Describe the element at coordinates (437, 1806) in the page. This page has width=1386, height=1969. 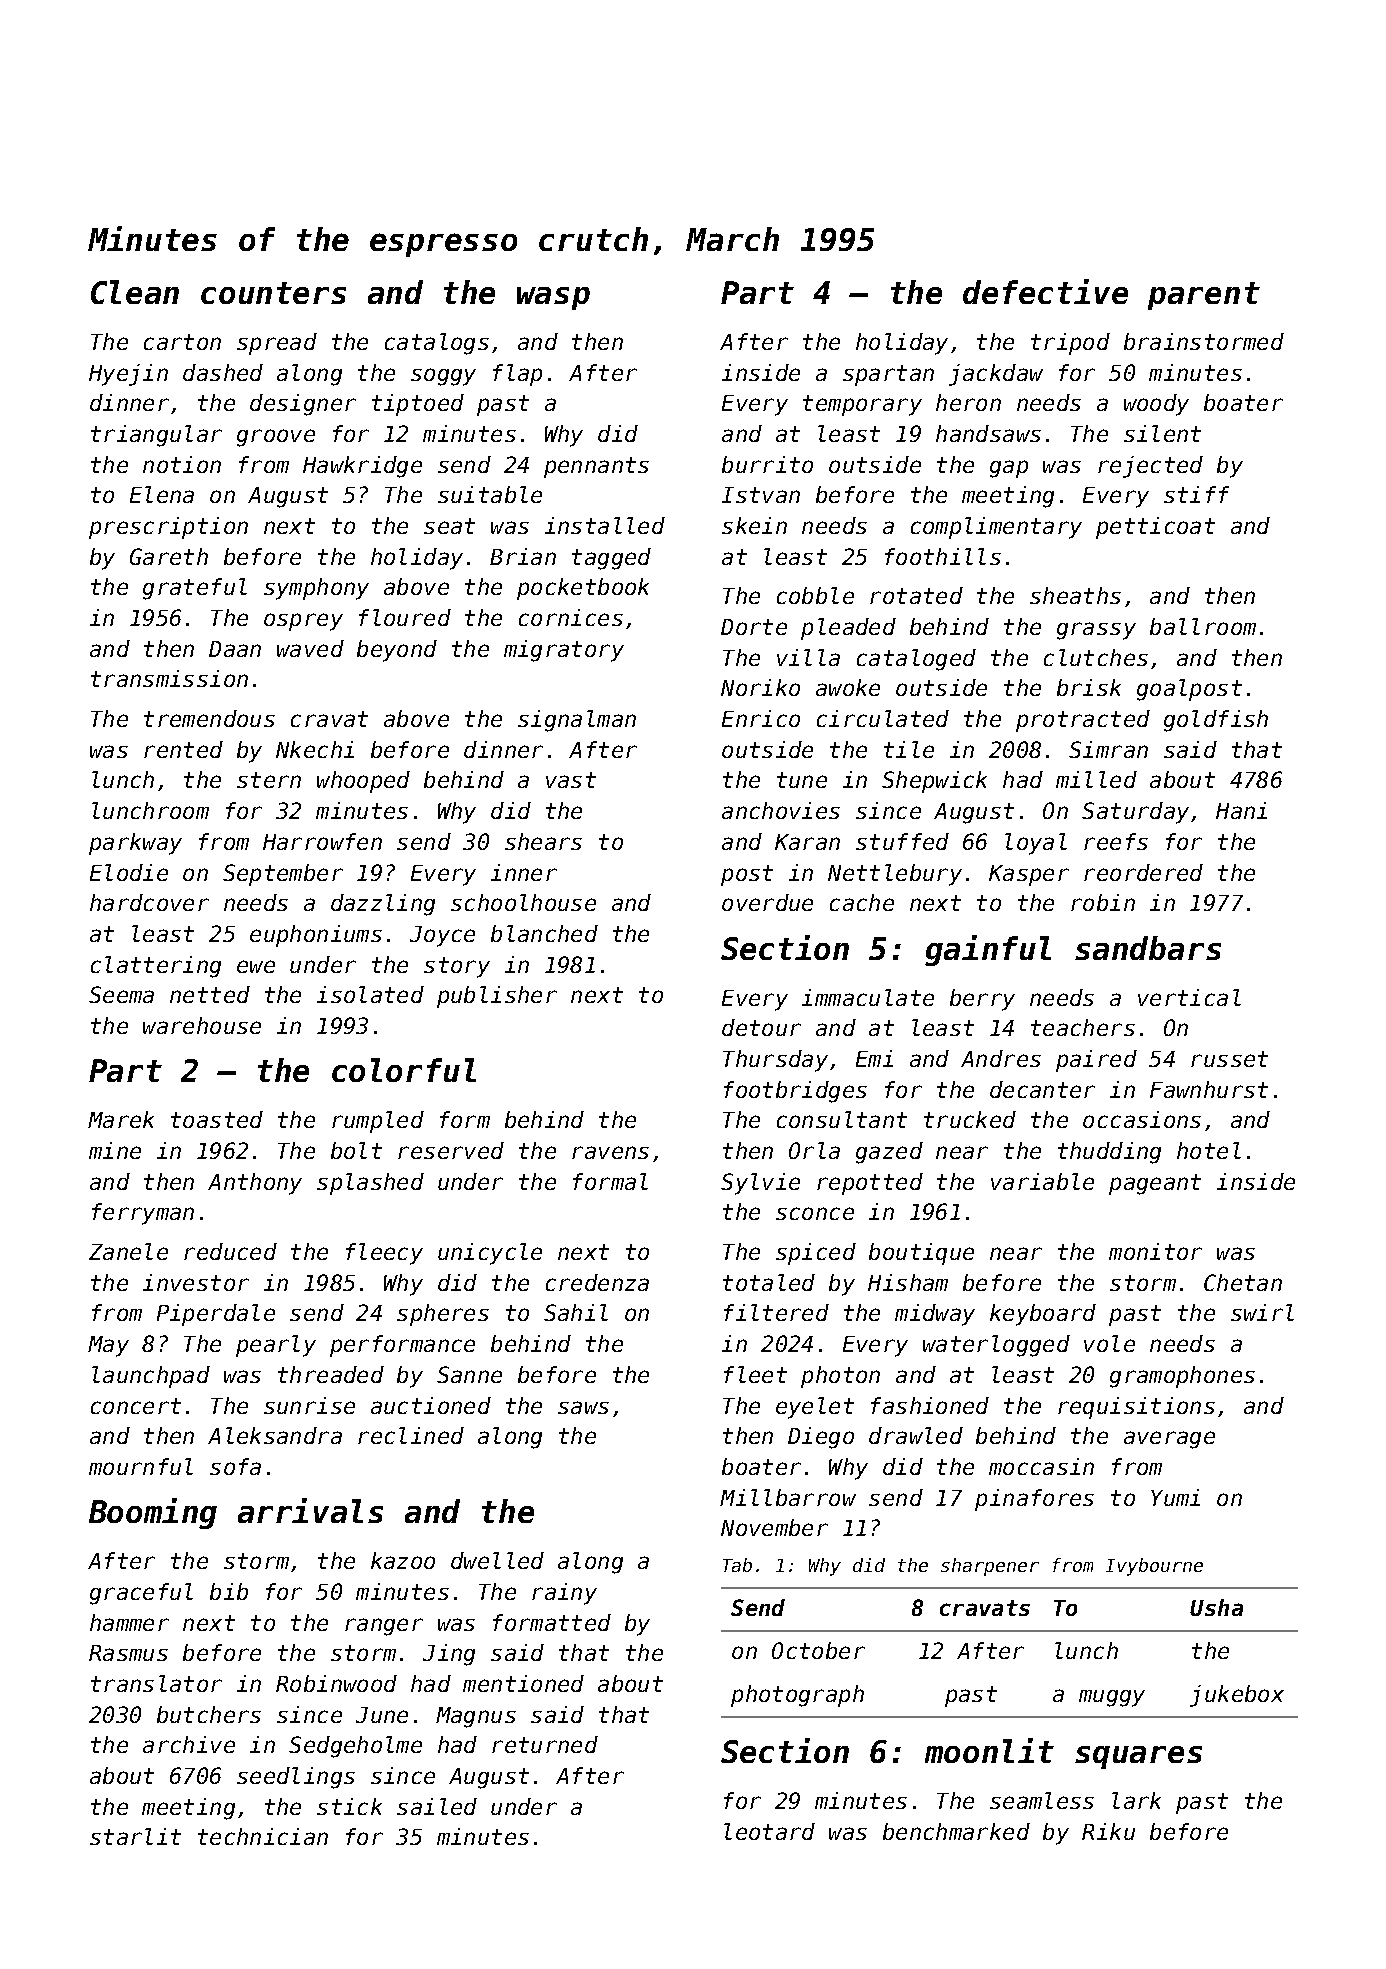
I see `sailed` at that location.
